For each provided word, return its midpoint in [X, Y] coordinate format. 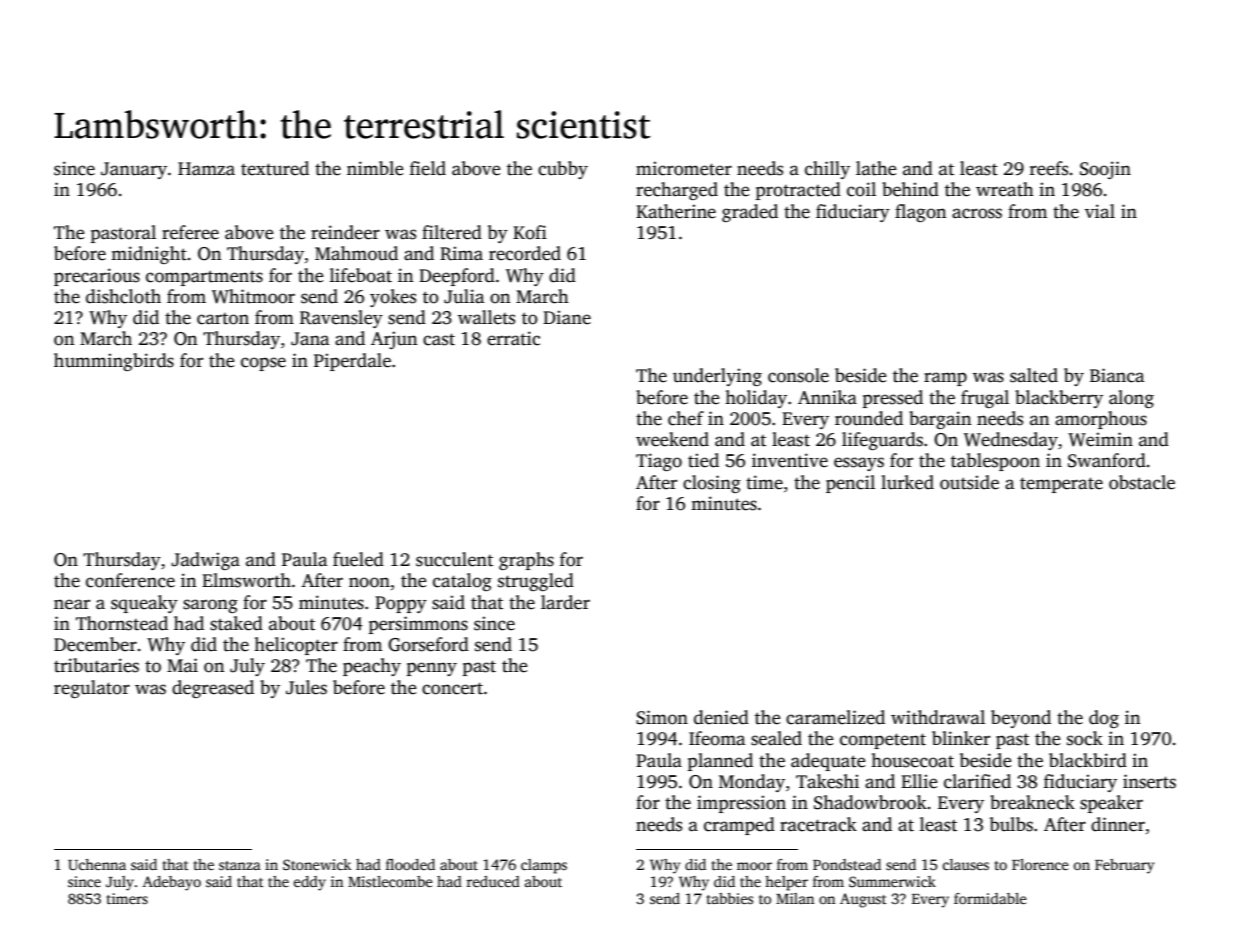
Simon [662, 717]
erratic [513, 338]
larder [565, 602]
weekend [672, 439]
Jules [306, 687]
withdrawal [938, 717]
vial [1100, 211]
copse [263, 364]
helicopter [296, 646]
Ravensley [341, 319]
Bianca [1117, 375]
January [134, 170]
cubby [563, 170]
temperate [1061, 485]
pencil [850, 484]
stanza [240, 865]
